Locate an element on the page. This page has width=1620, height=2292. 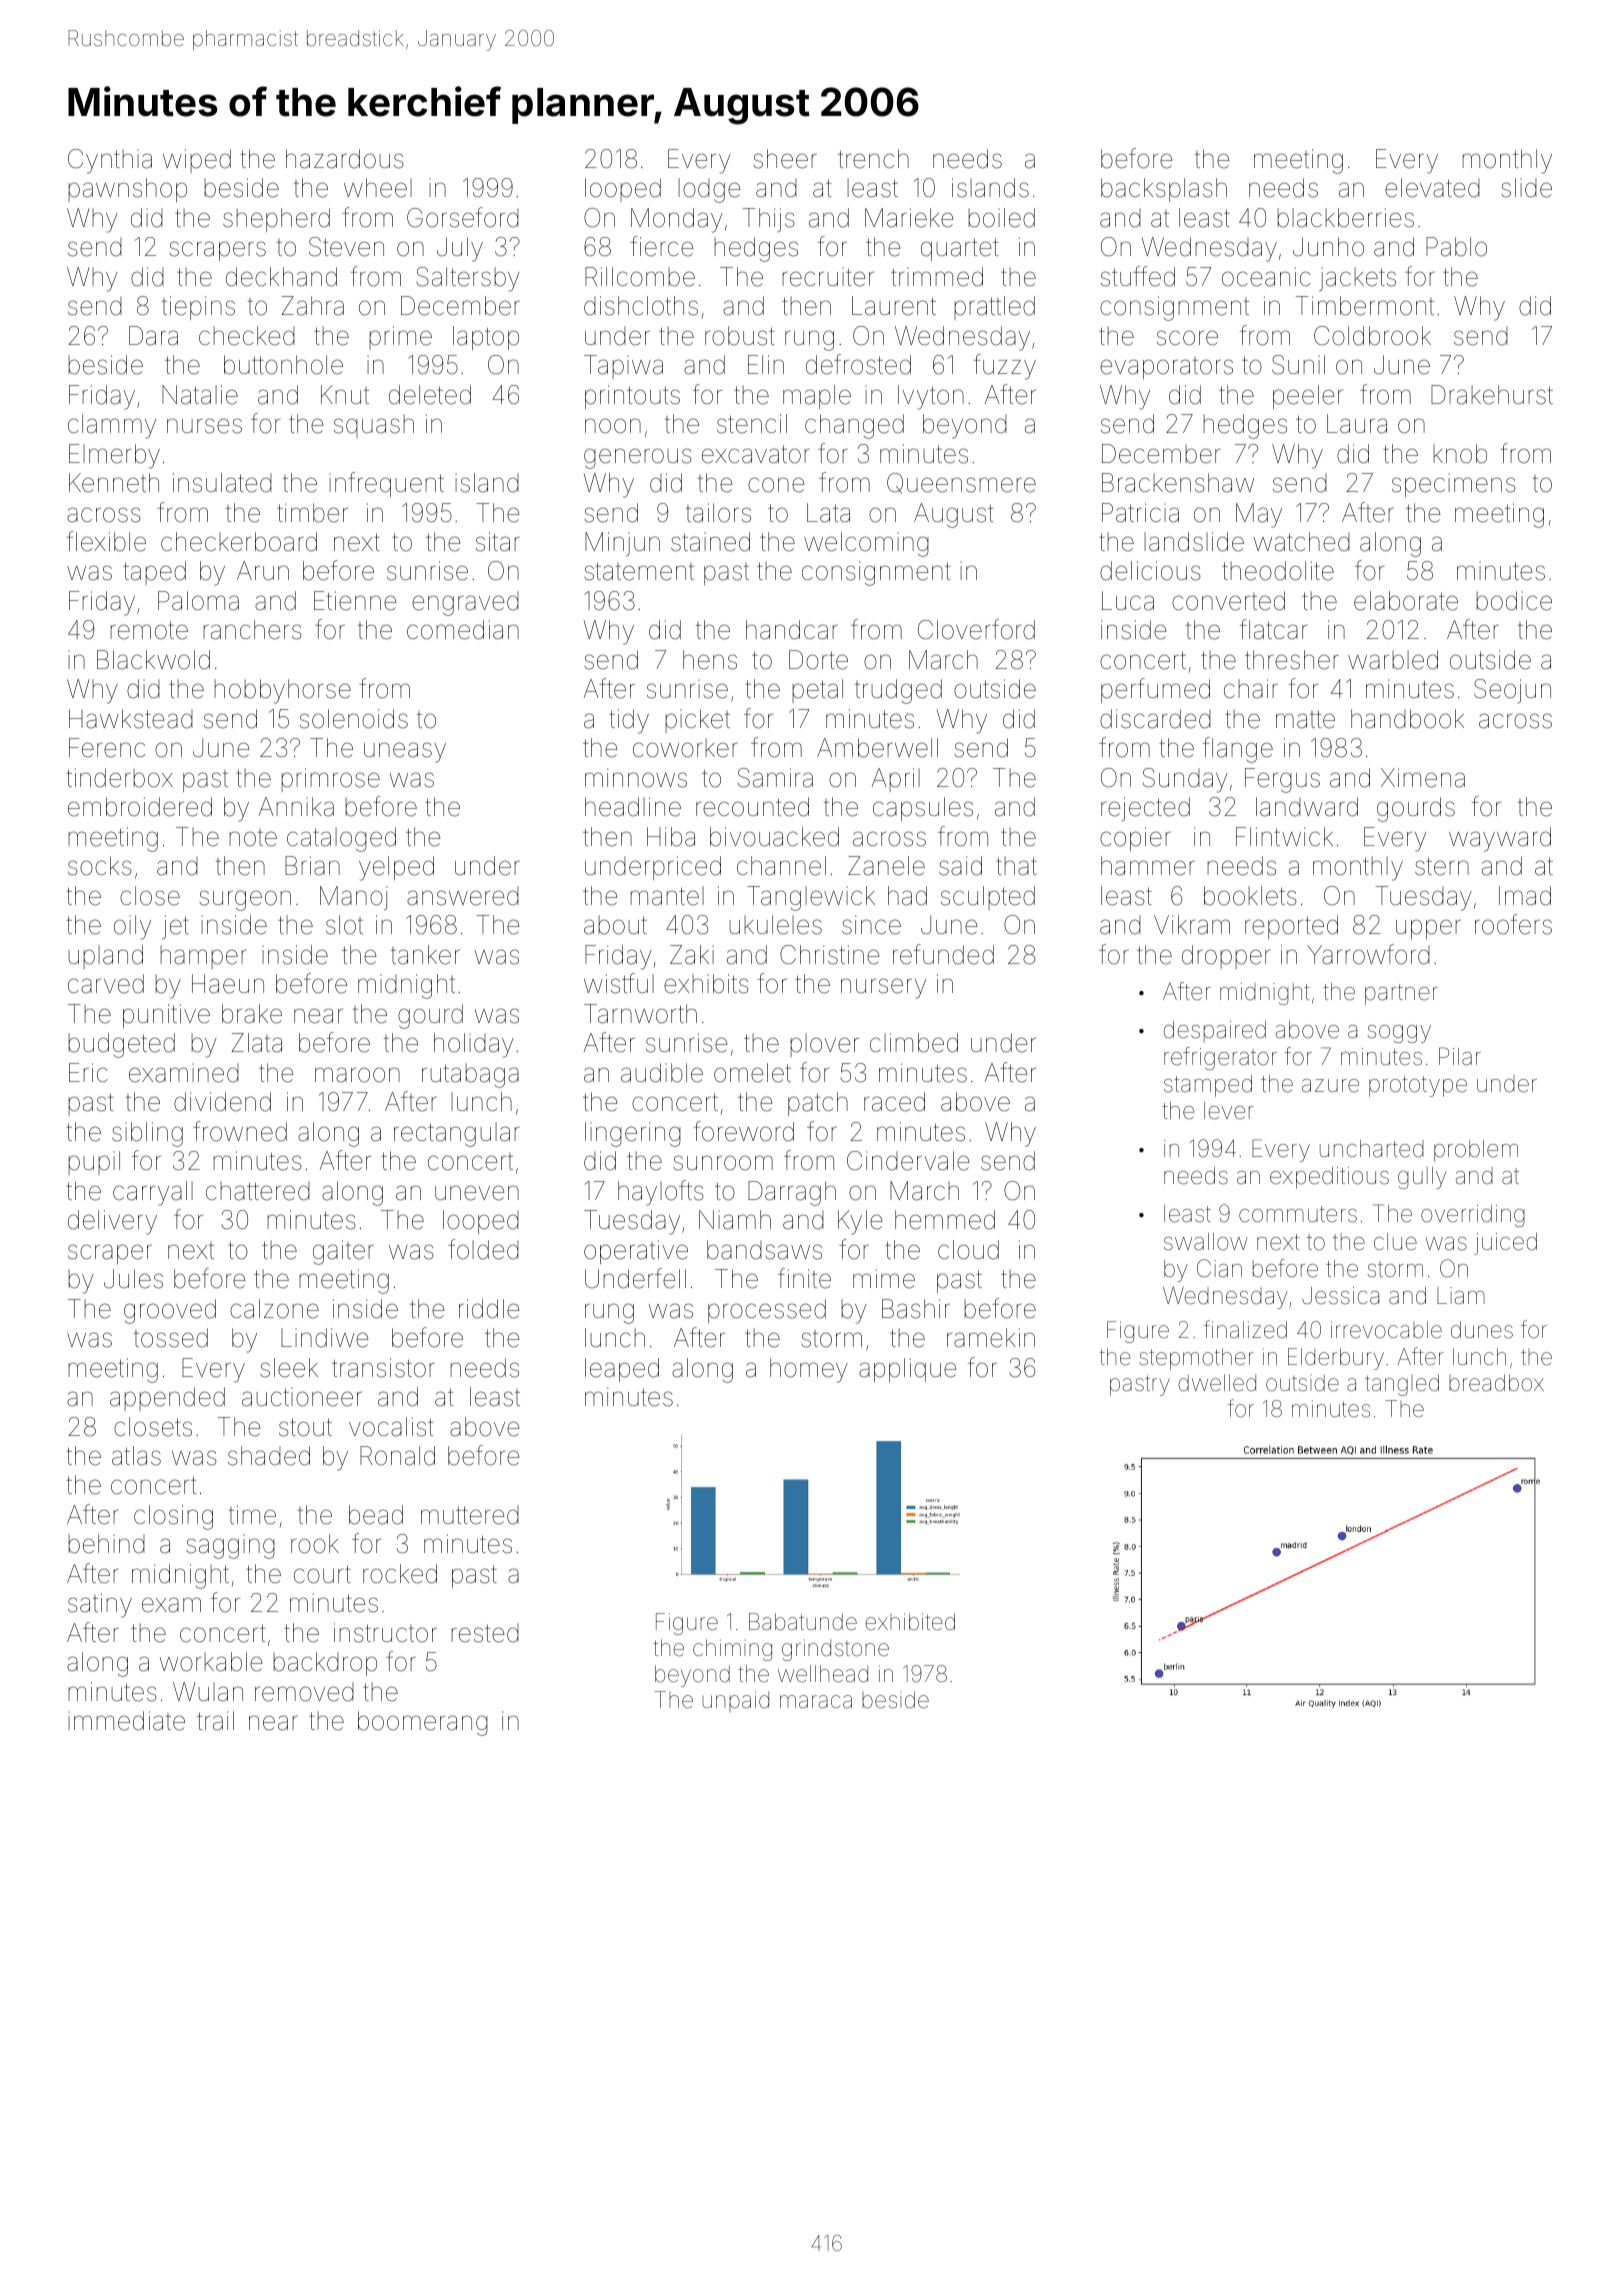
booklets is located at coordinates (1250, 896).
